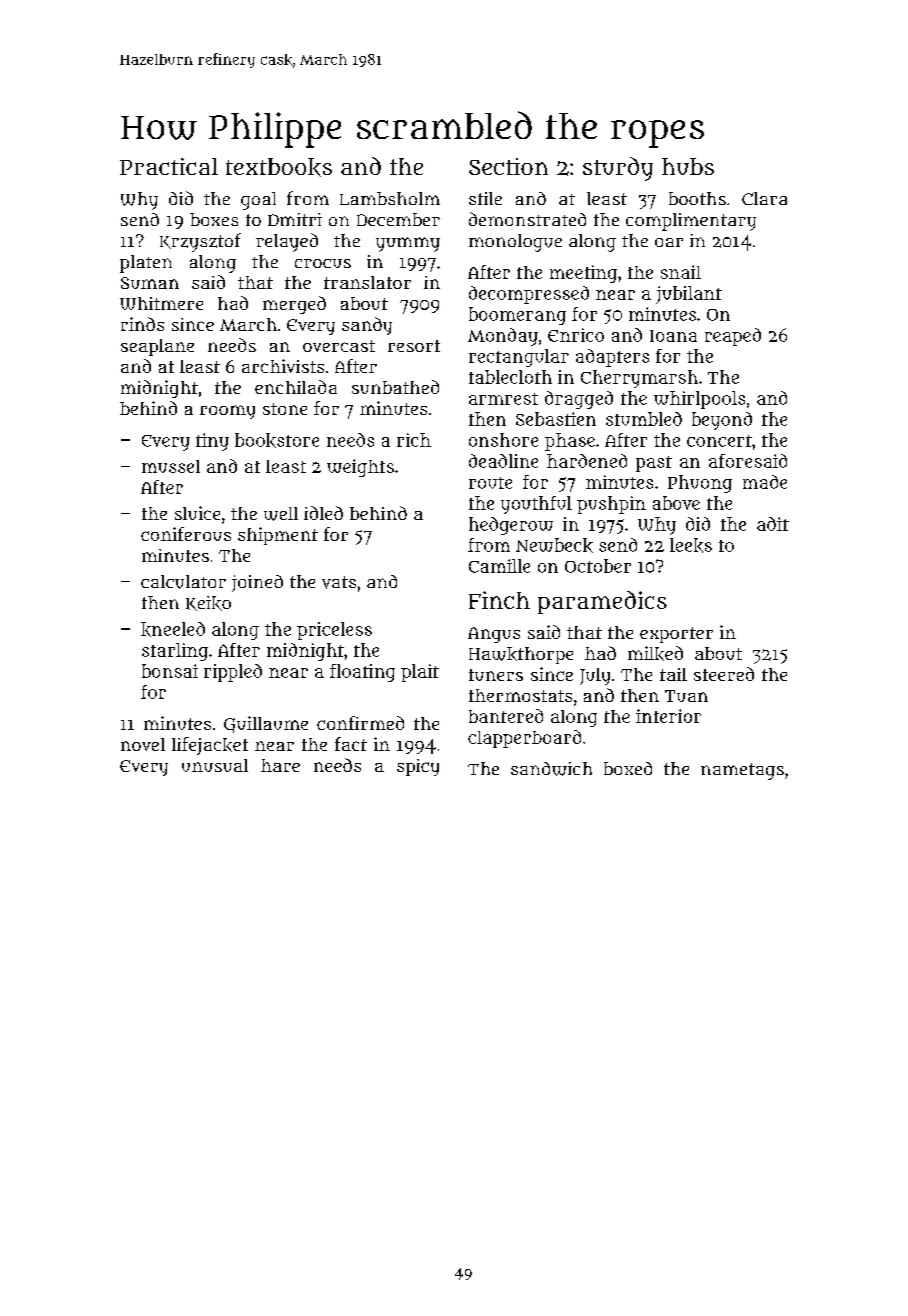 Image resolution: width=908 pixels, height=1316 pixels. I want to click on spicy, so click(418, 767).
